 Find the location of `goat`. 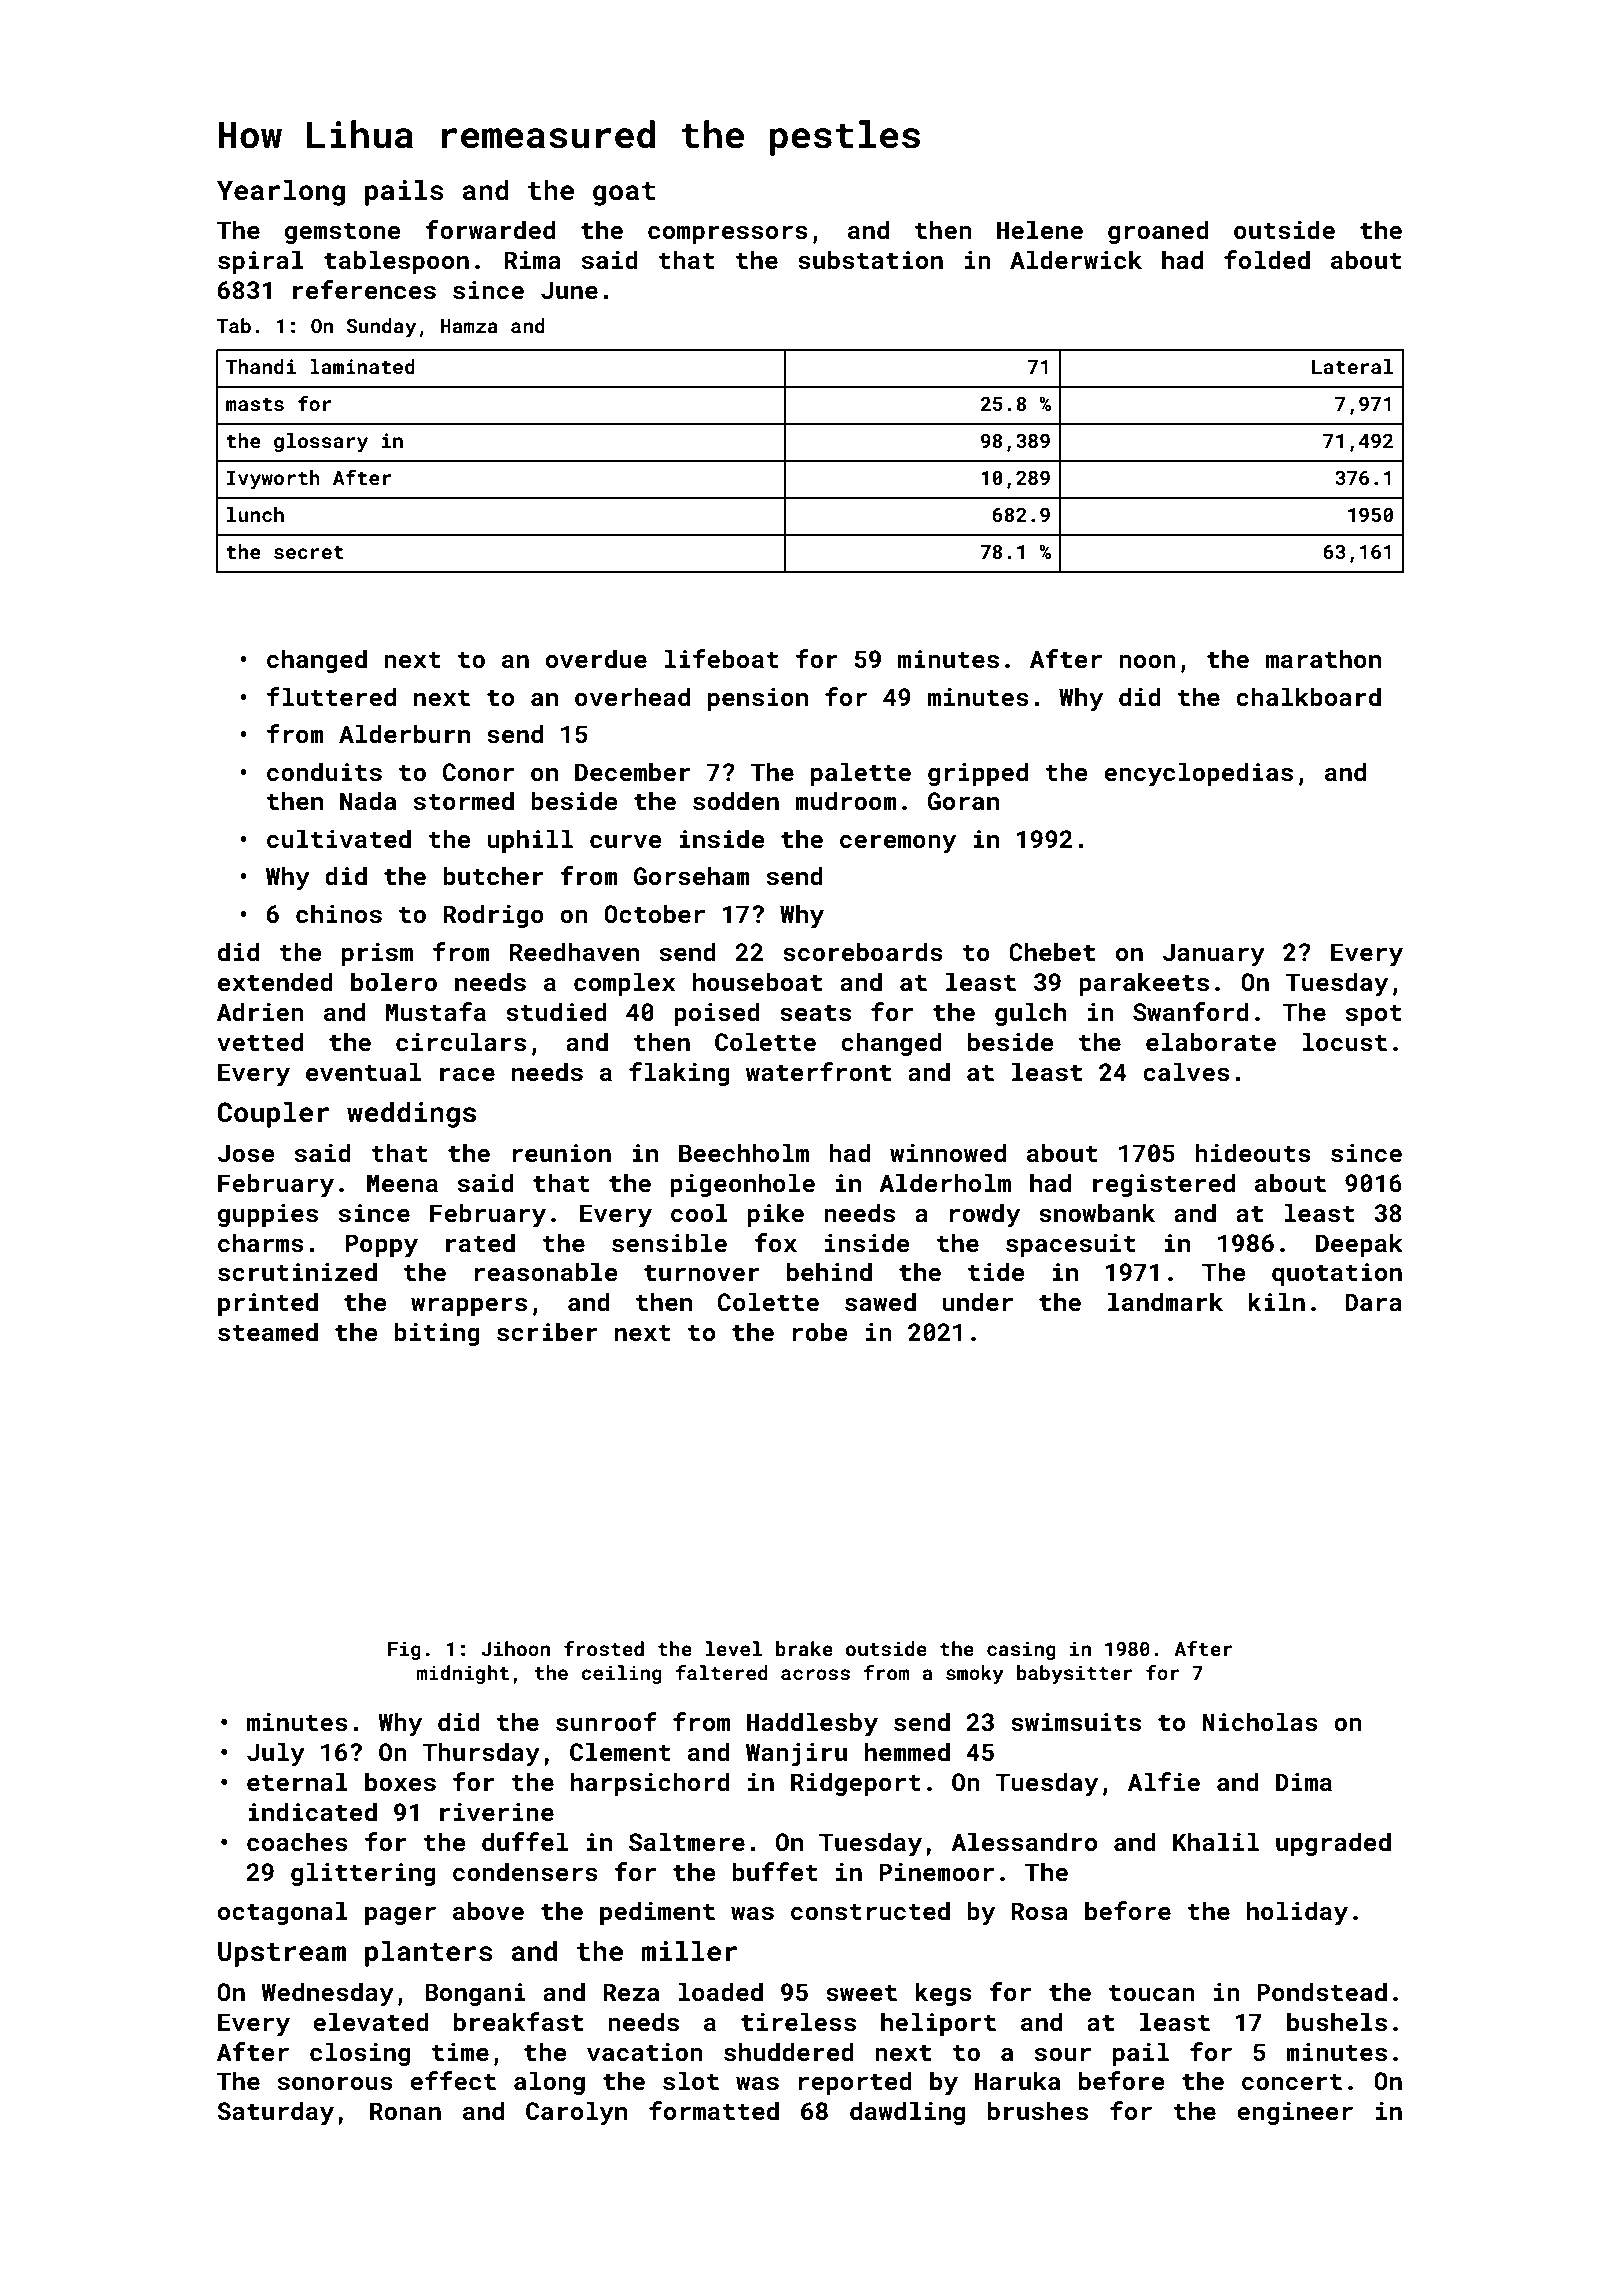

goat is located at coordinates (624, 194).
